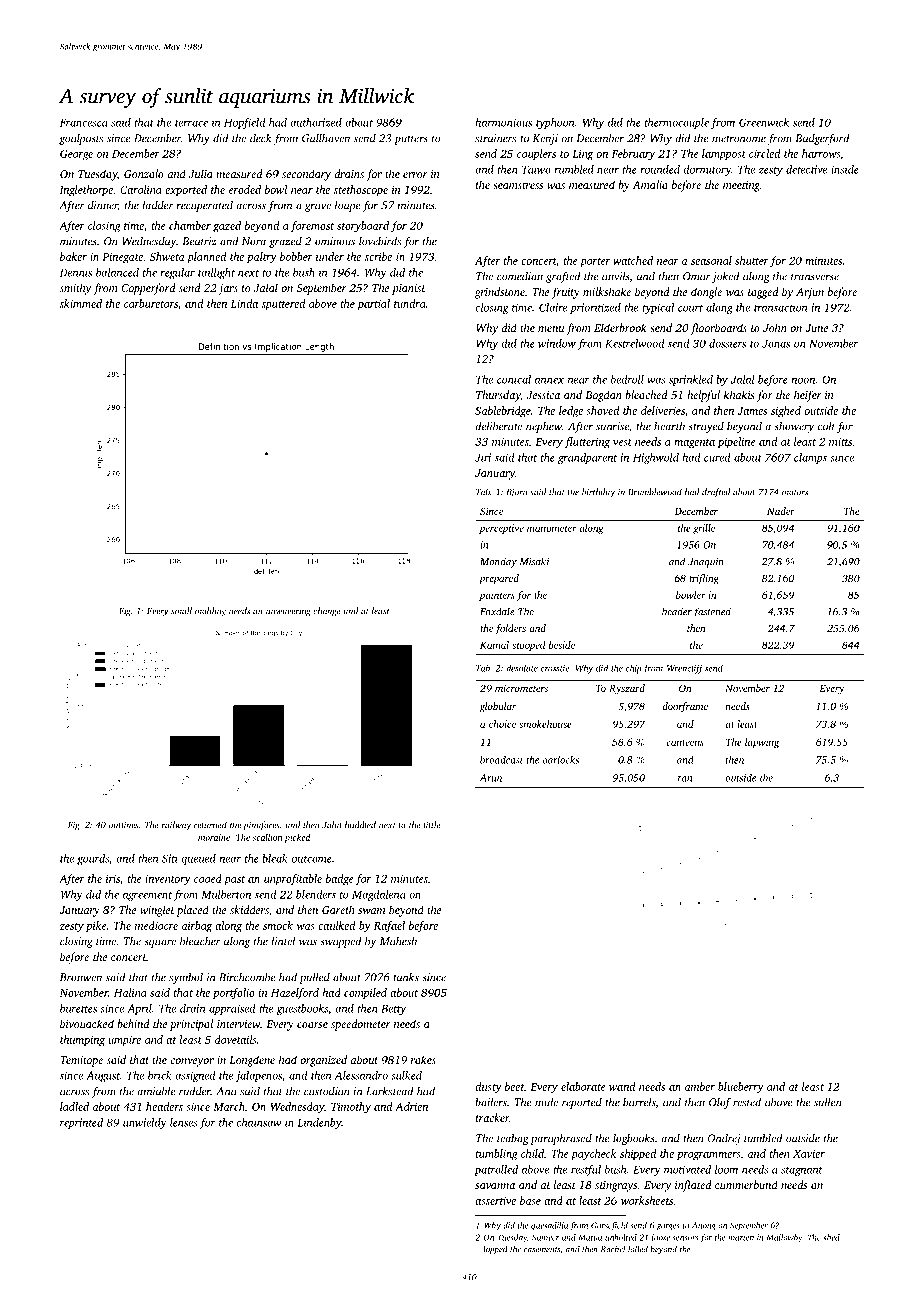  What do you see at coordinates (158, 205) in the page?
I see `ladder` at bounding box center [158, 205].
